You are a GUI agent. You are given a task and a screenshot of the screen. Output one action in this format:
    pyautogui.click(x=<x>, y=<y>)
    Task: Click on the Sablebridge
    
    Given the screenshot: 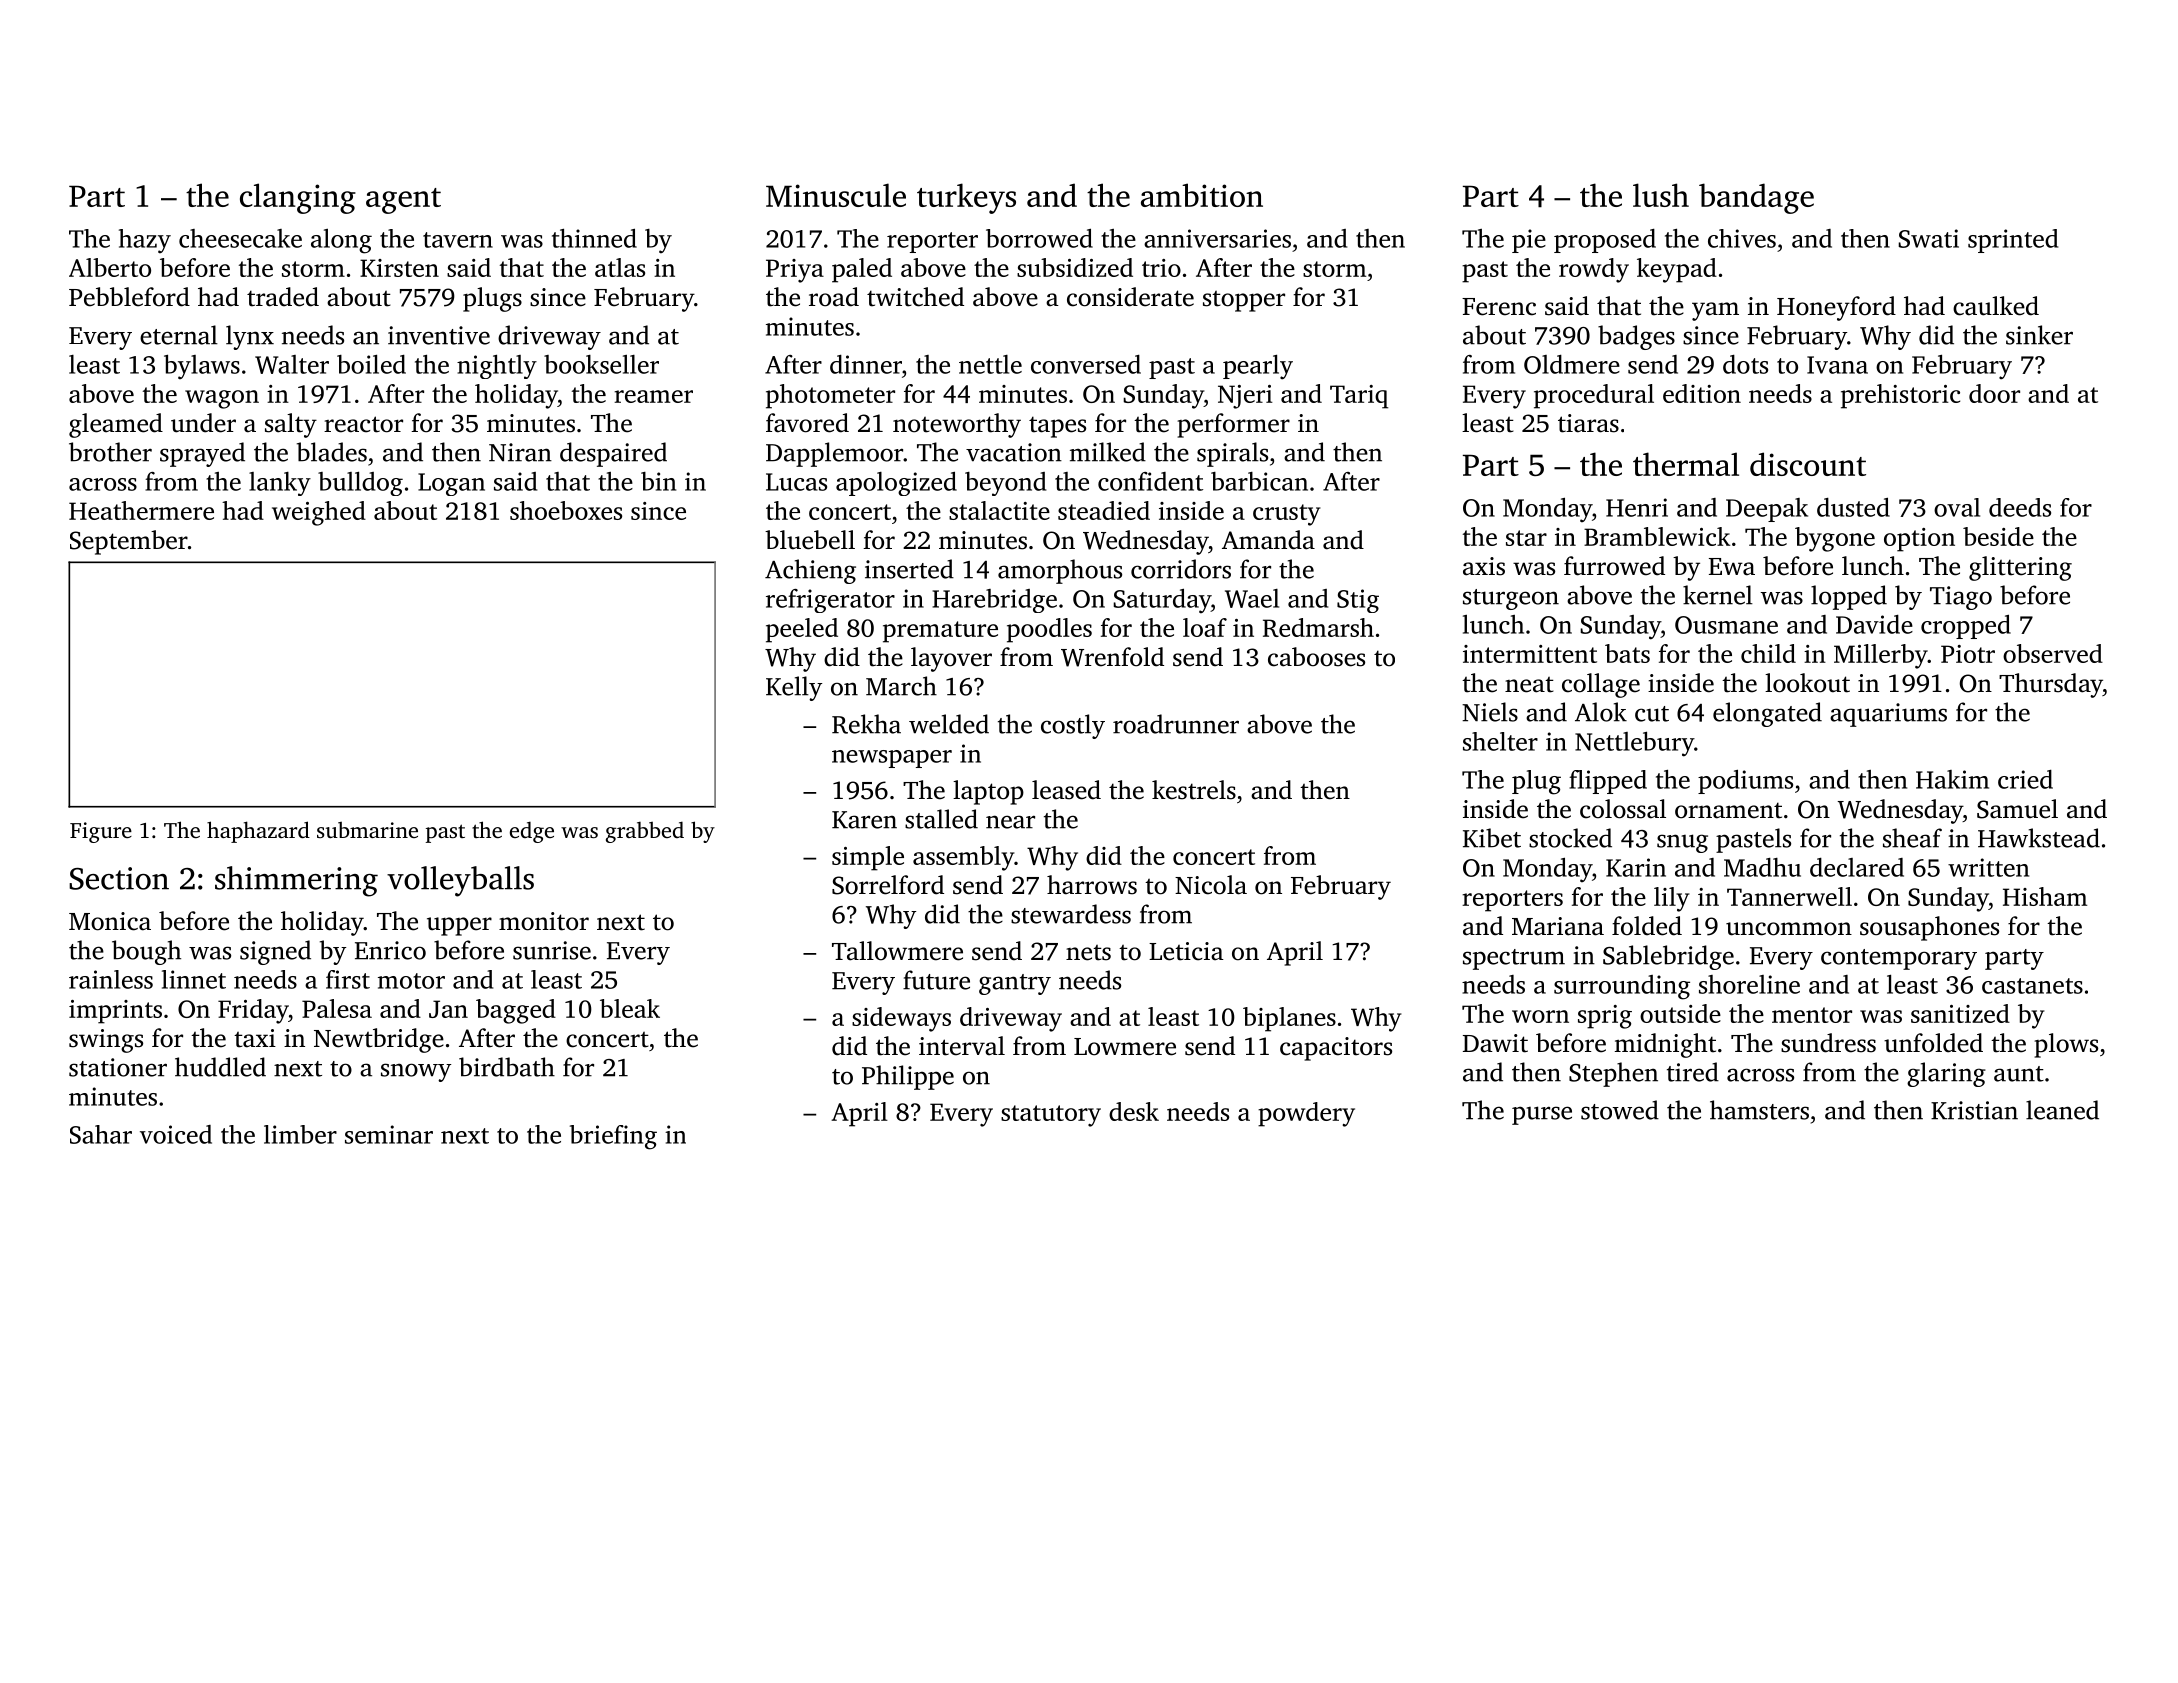 What is the action you would take?
    pyautogui.click(x=1668, y=957)
